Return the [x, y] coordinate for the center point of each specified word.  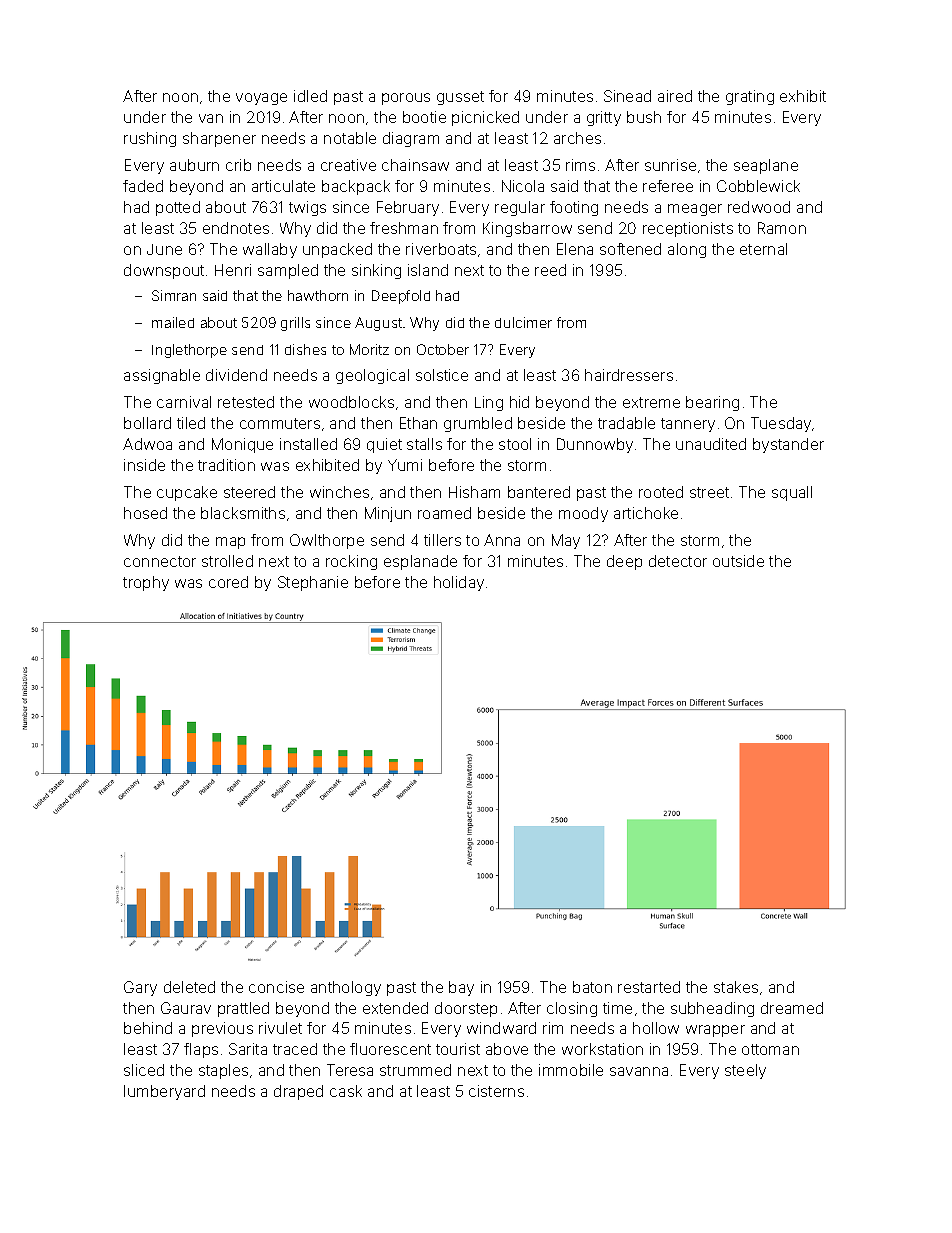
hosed [145, 513]
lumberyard [164, 1092]
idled [310, 96]
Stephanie [313, 583]
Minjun [388, 514]
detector [678, 561]
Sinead [627, 96]
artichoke [646, 513]
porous [406, 99]
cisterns [496, 1091]
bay [461, 988]
